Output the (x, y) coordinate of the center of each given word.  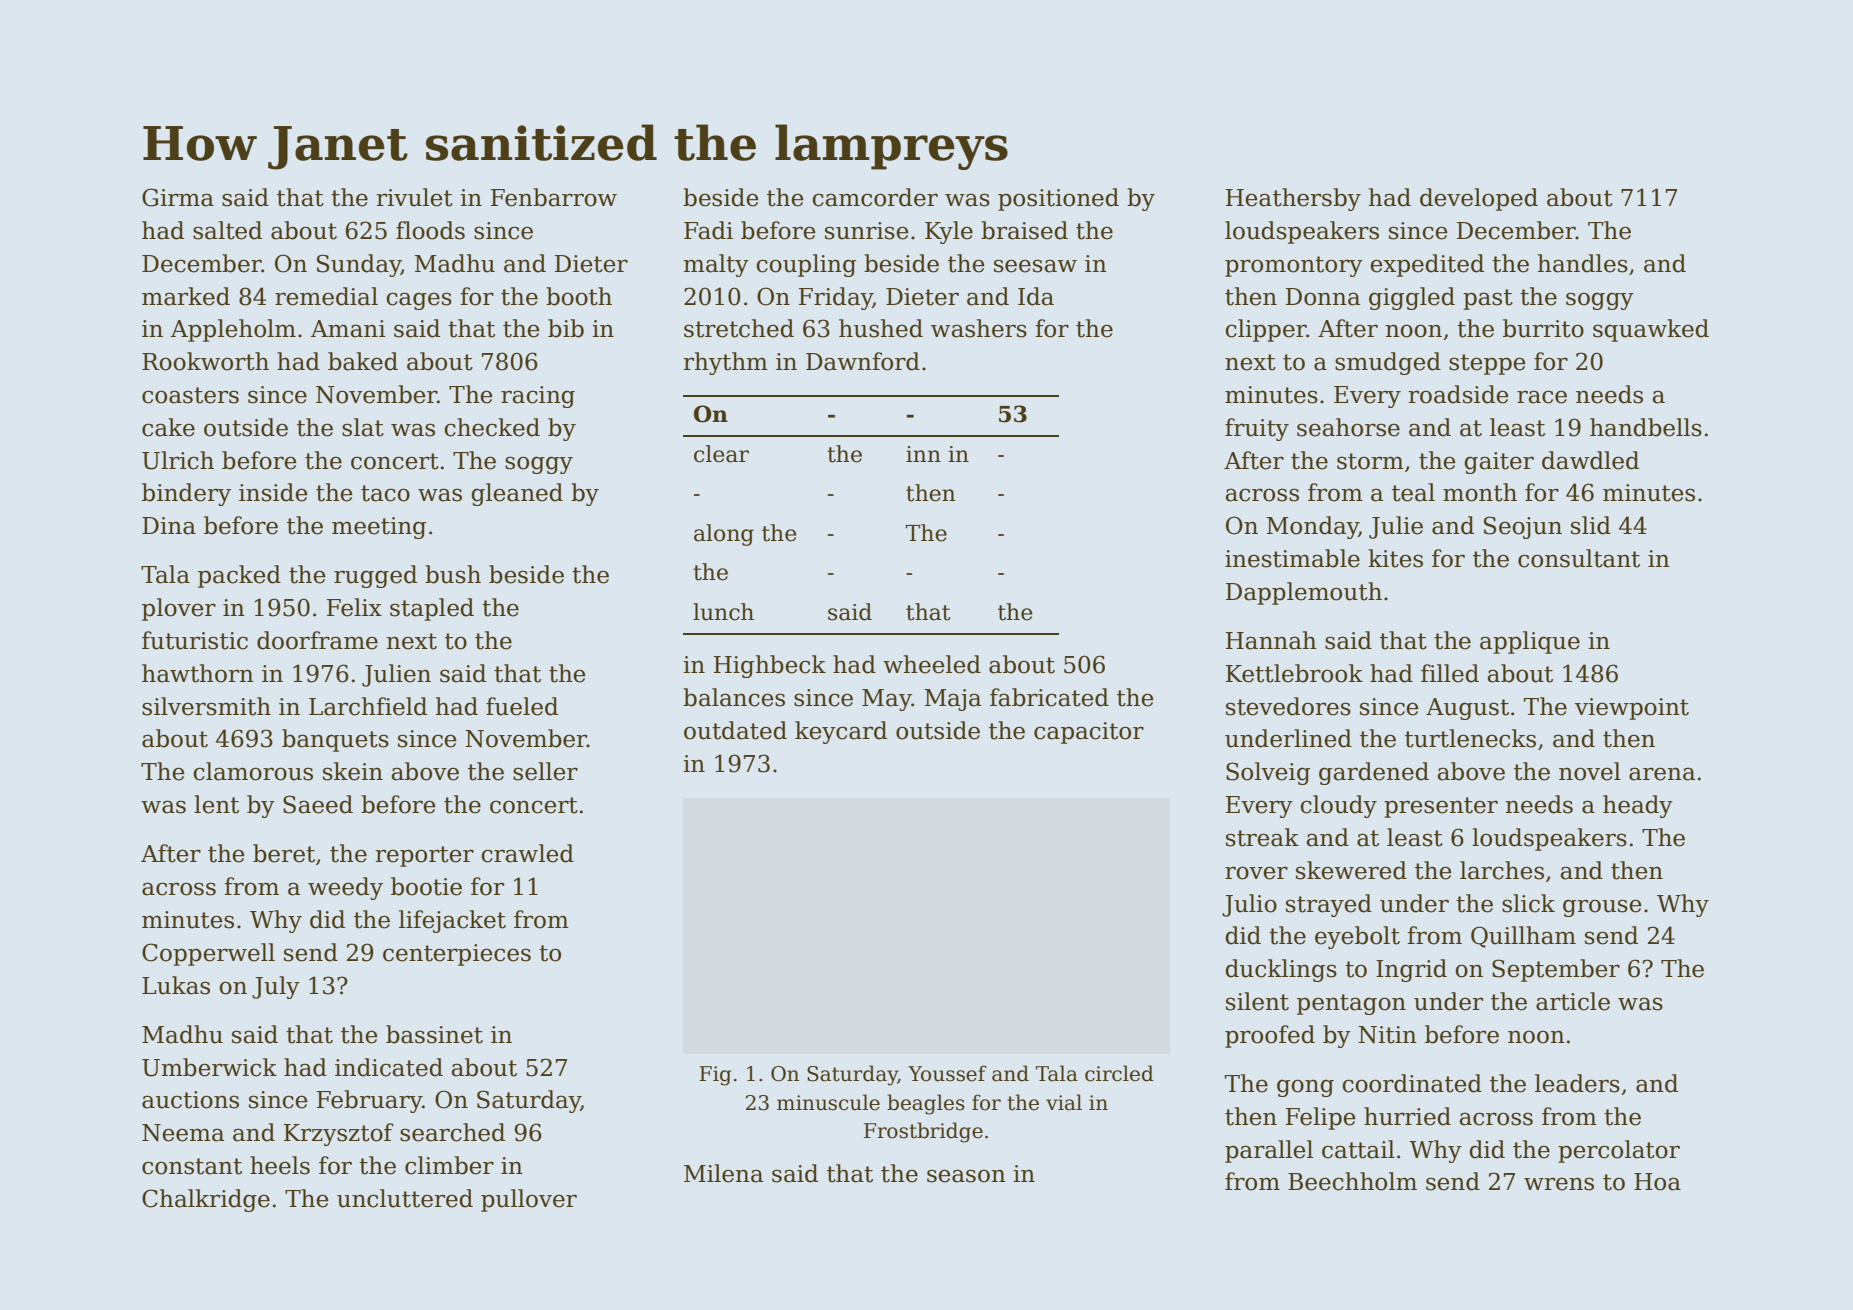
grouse (1602, 908)
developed (1479, 199)
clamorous (253, 771)
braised (1024, 230)
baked (363, 361)
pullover (529, 1200)
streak (1262, 837)
